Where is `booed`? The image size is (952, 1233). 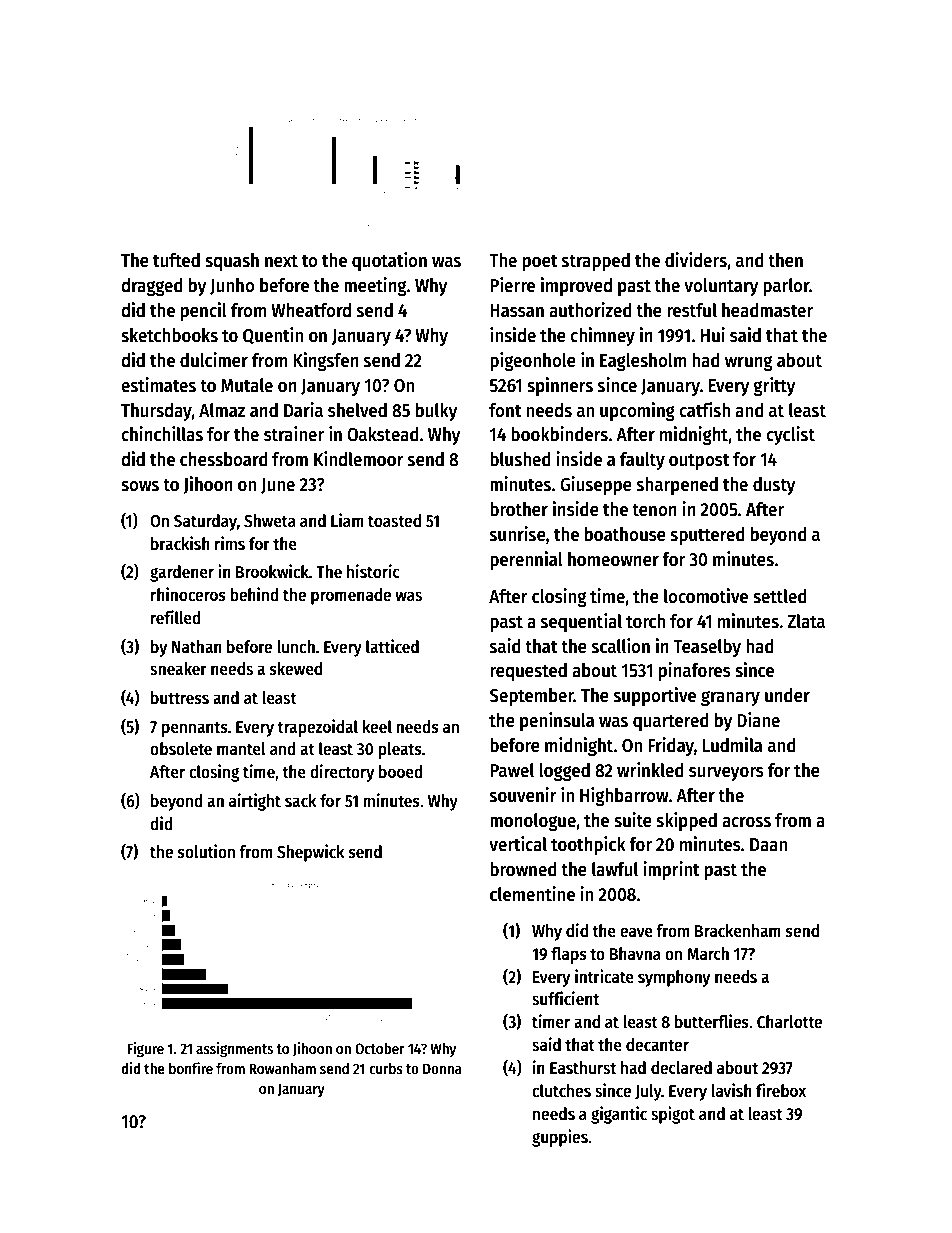 booed is located at coordinates (401, 771).
